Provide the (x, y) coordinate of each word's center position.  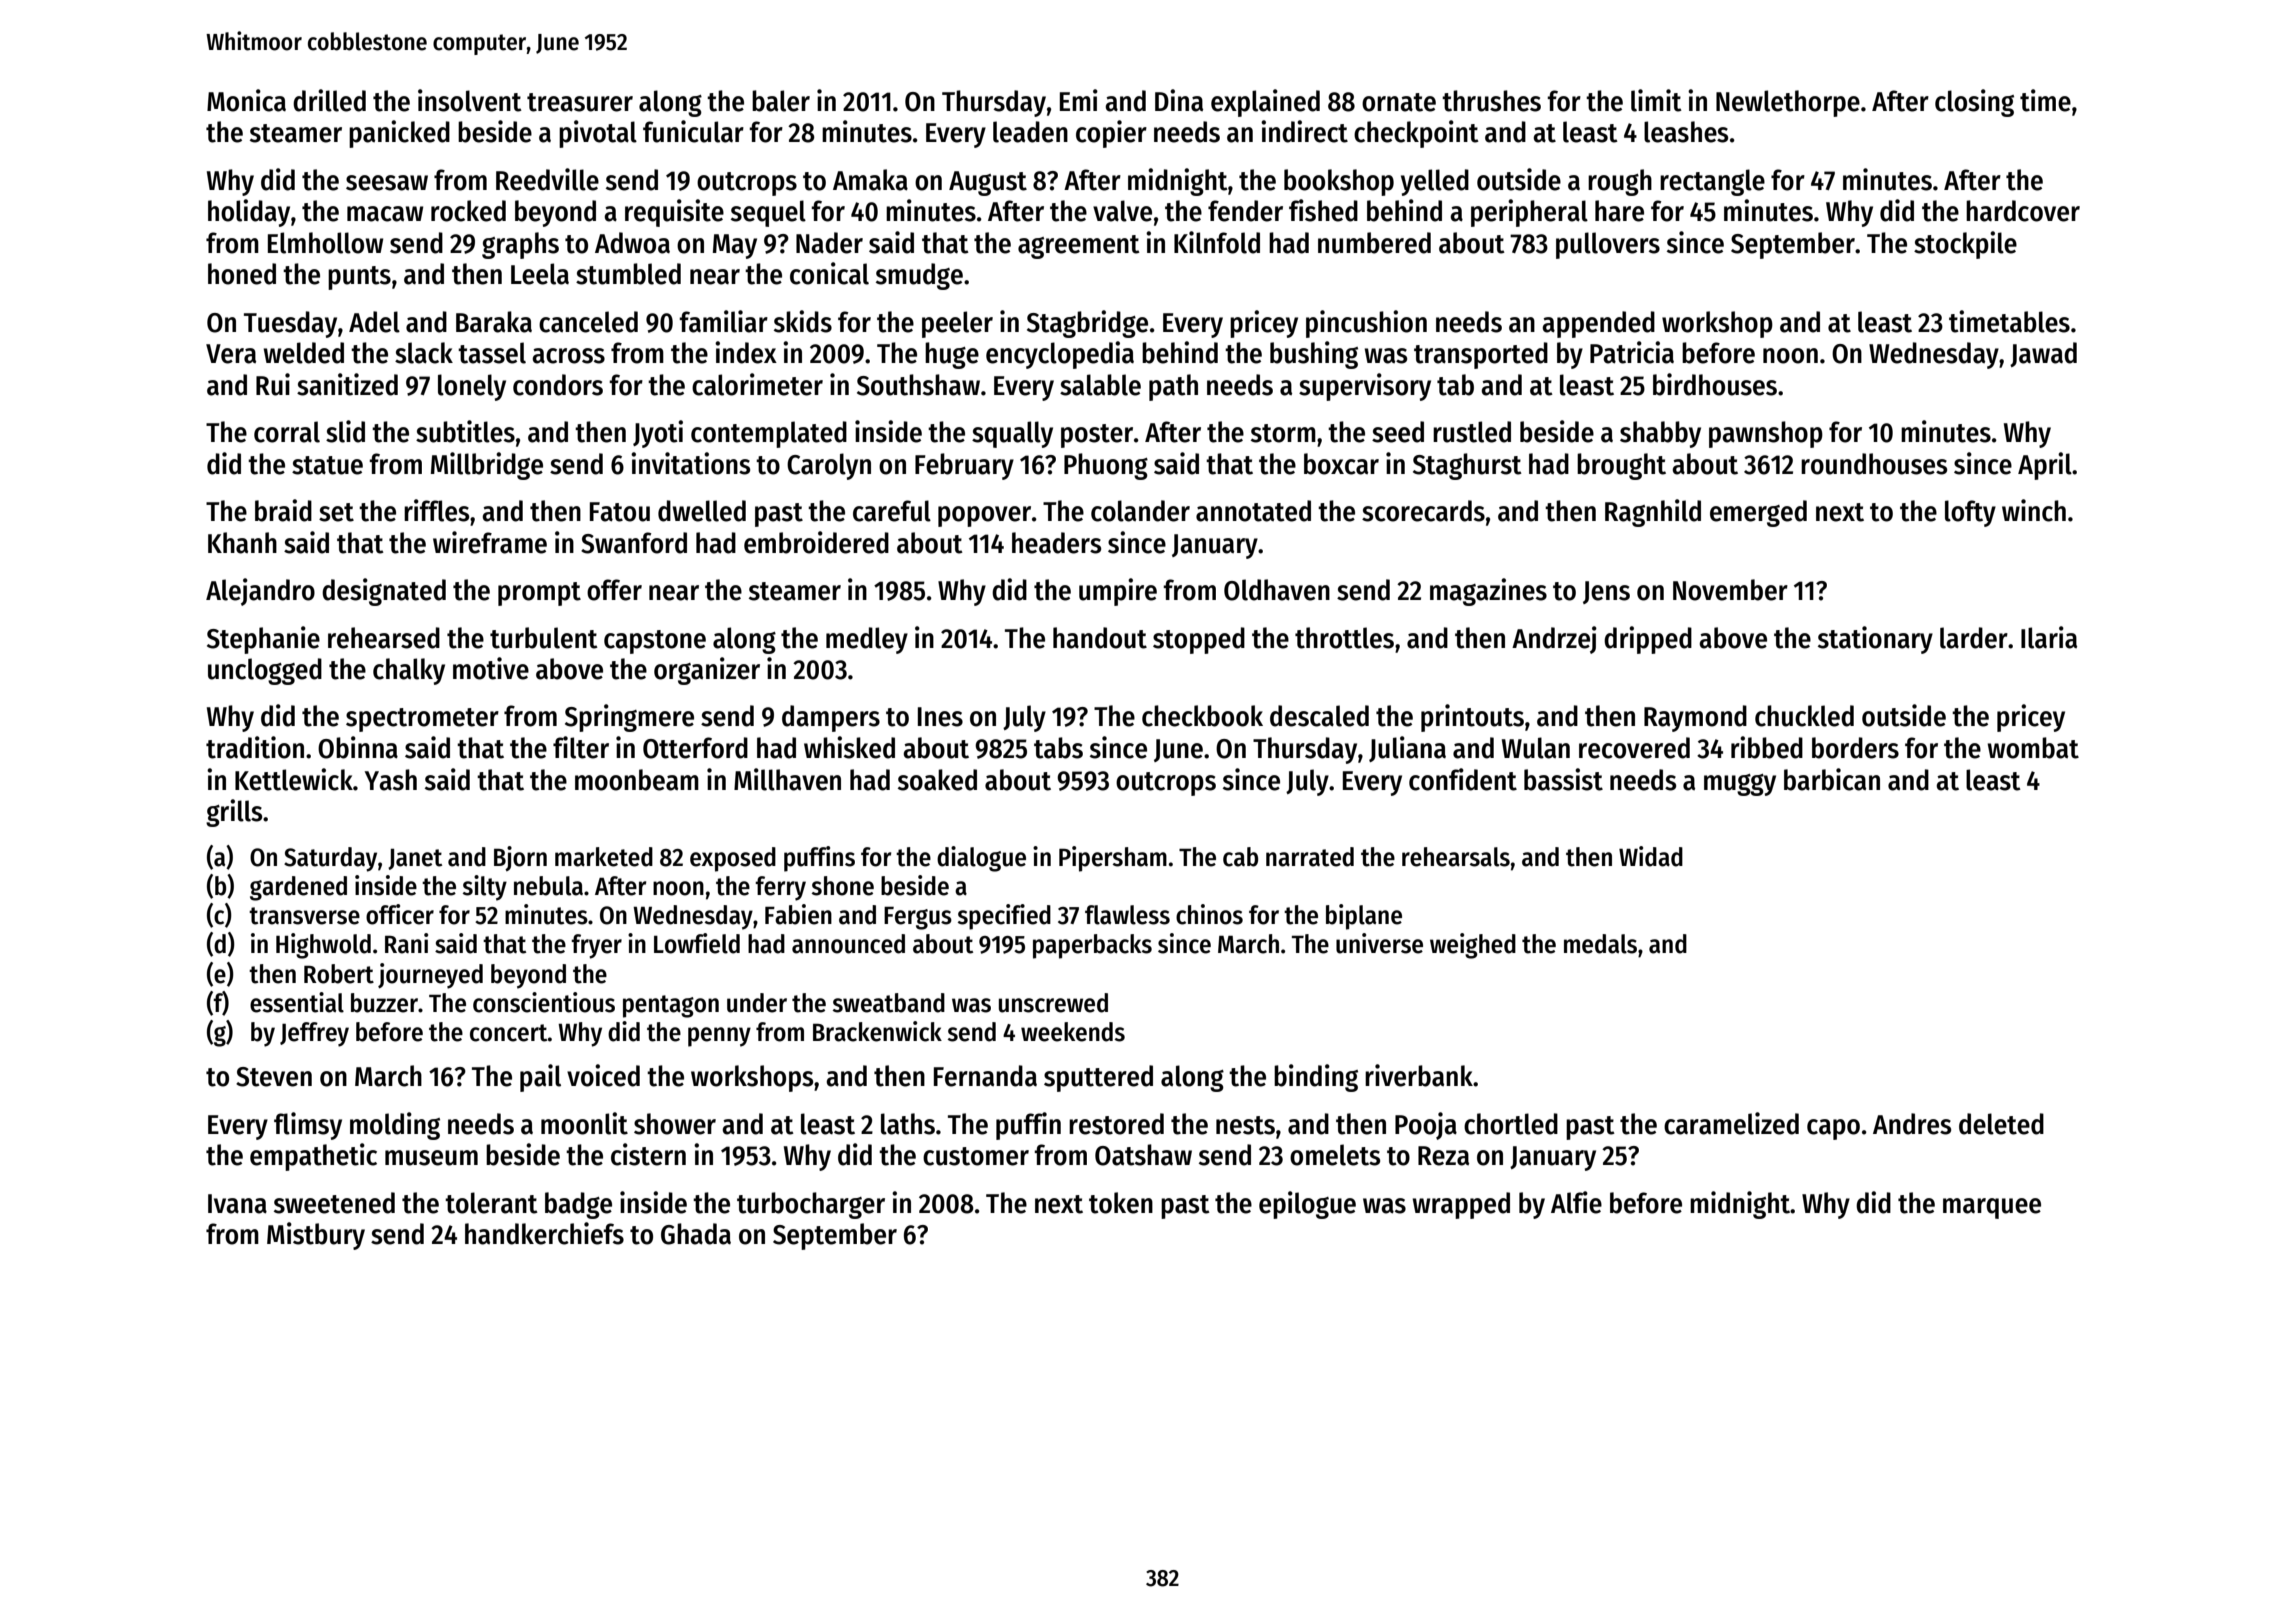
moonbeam (637, 780)
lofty (1970, 513)
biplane (1364, 917)
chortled (1511, 1124)
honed (242, 274)
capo (1833, 1129)
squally (1012, 434)
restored (1116, 1124)
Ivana (237, 1204)
